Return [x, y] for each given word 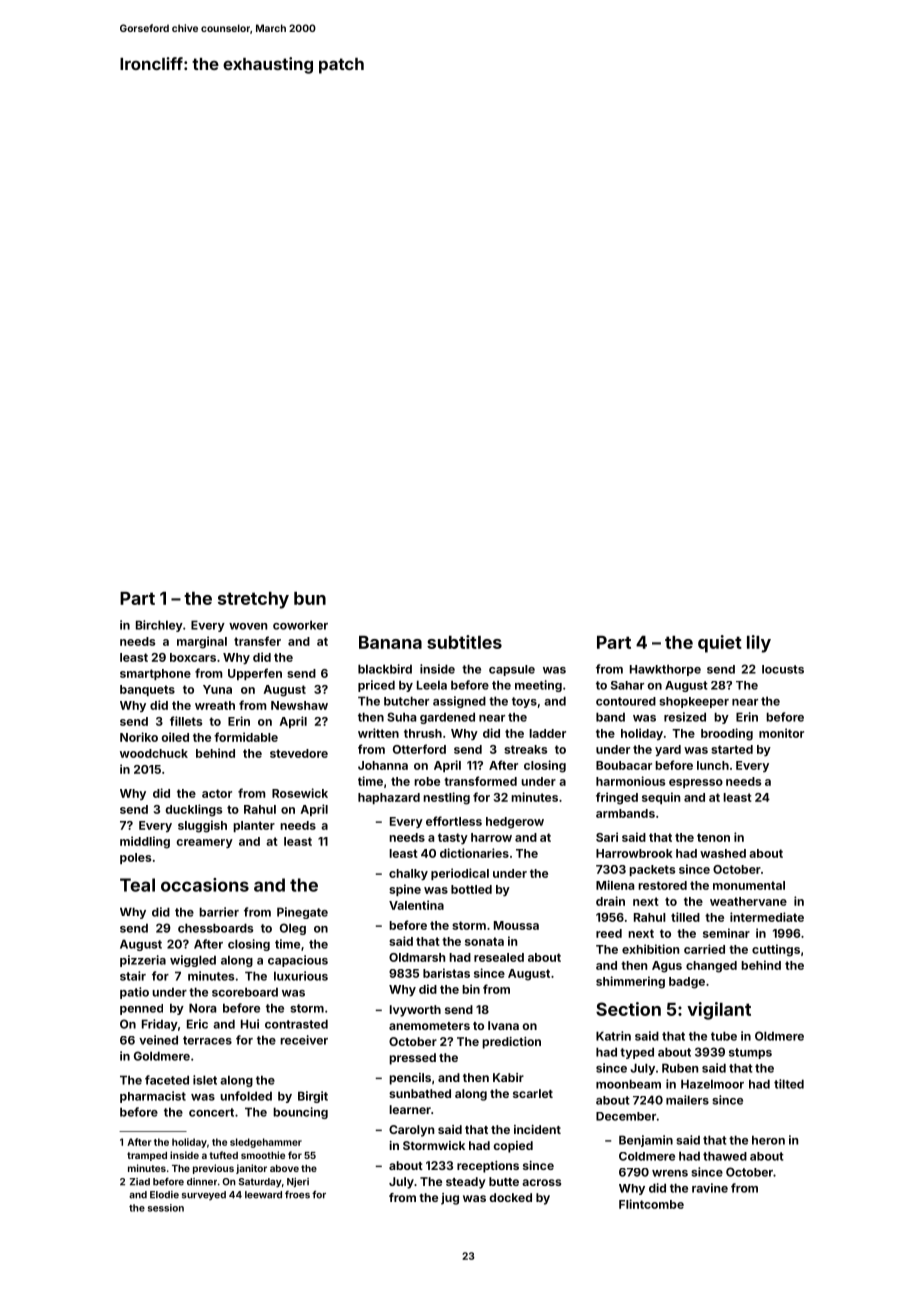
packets [652, 870]
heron [768, 1140]
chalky [408, 874]
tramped [147, 1156]
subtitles [464, 642]
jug [450, 1199]
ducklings [194, 810]
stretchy [253, 600]
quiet [720, 644]
